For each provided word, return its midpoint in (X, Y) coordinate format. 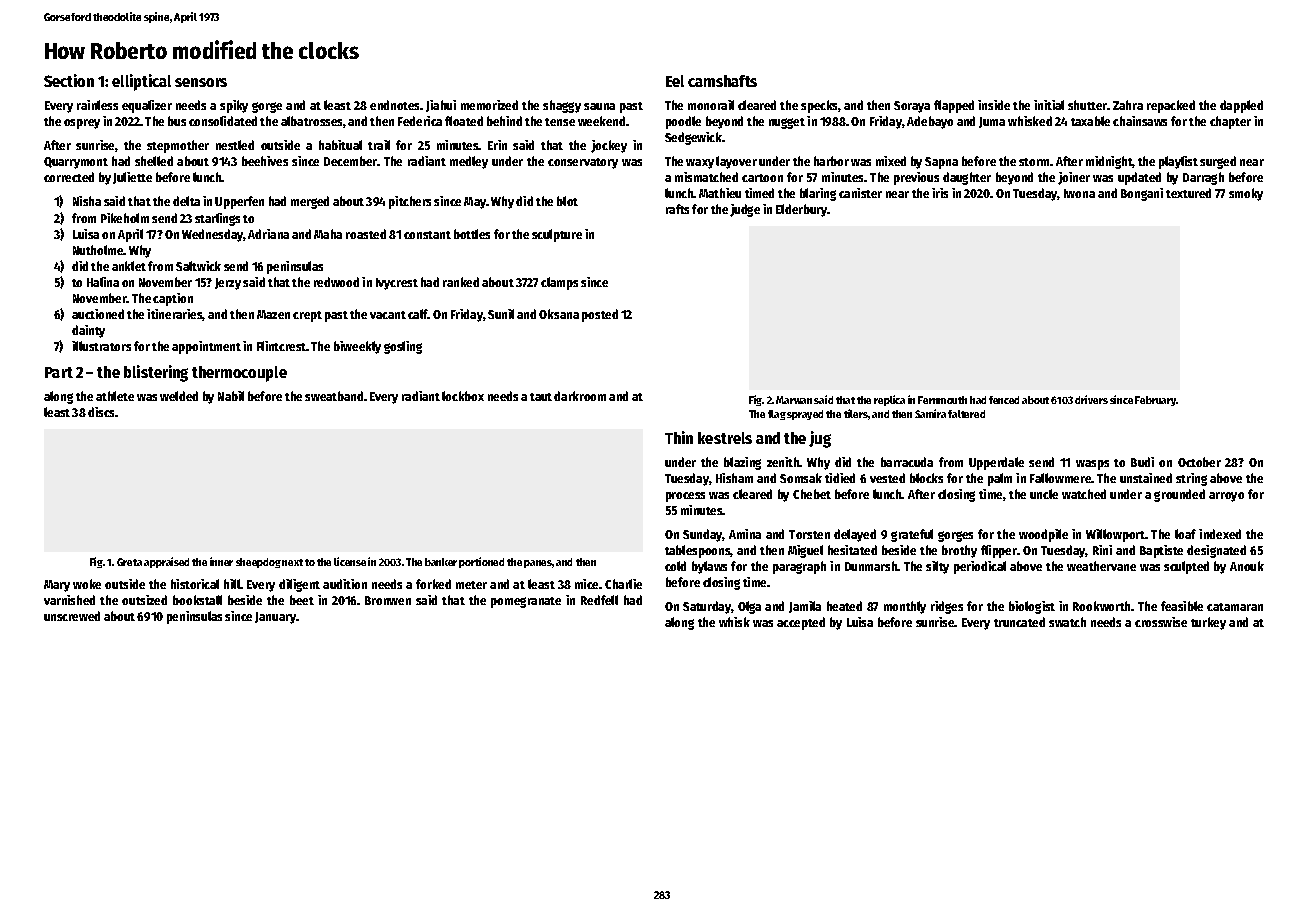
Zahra (1128, 105)
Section (69, 80)
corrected (69, 177)
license (350, 561)
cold (675, 566)
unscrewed (72, 616)
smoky (1246, 194)
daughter (967, 178)
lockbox (463, 396)
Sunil (501, 314)
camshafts (722, 81)
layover (736, 162)
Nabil (231, 396)
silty (937, 567)
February (1156, 401)
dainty (88, 331)
